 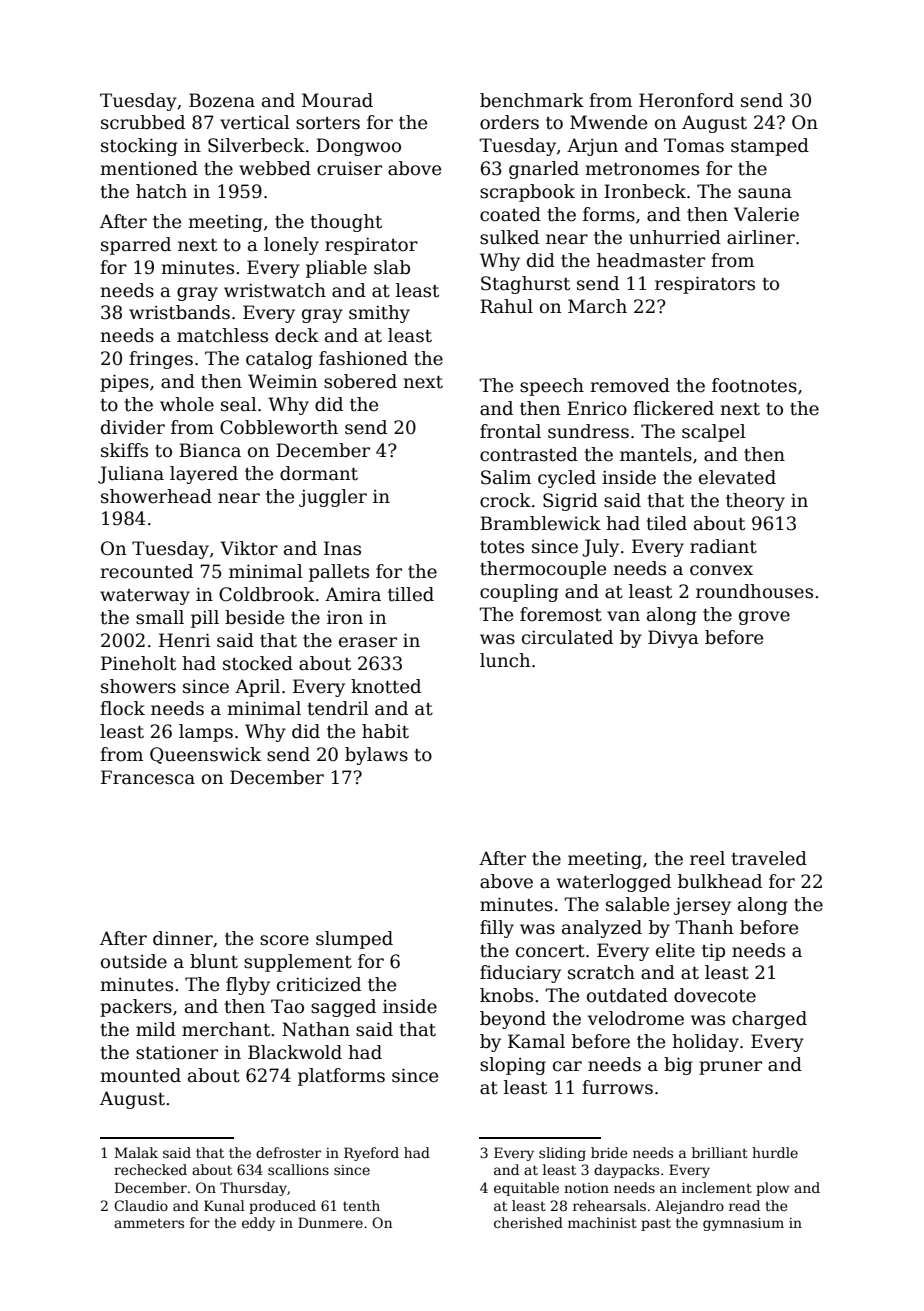 What do you see at coordinates (143, 122) in the screenshot?
I see `scrubbed` at bounding box center [143, 122].
